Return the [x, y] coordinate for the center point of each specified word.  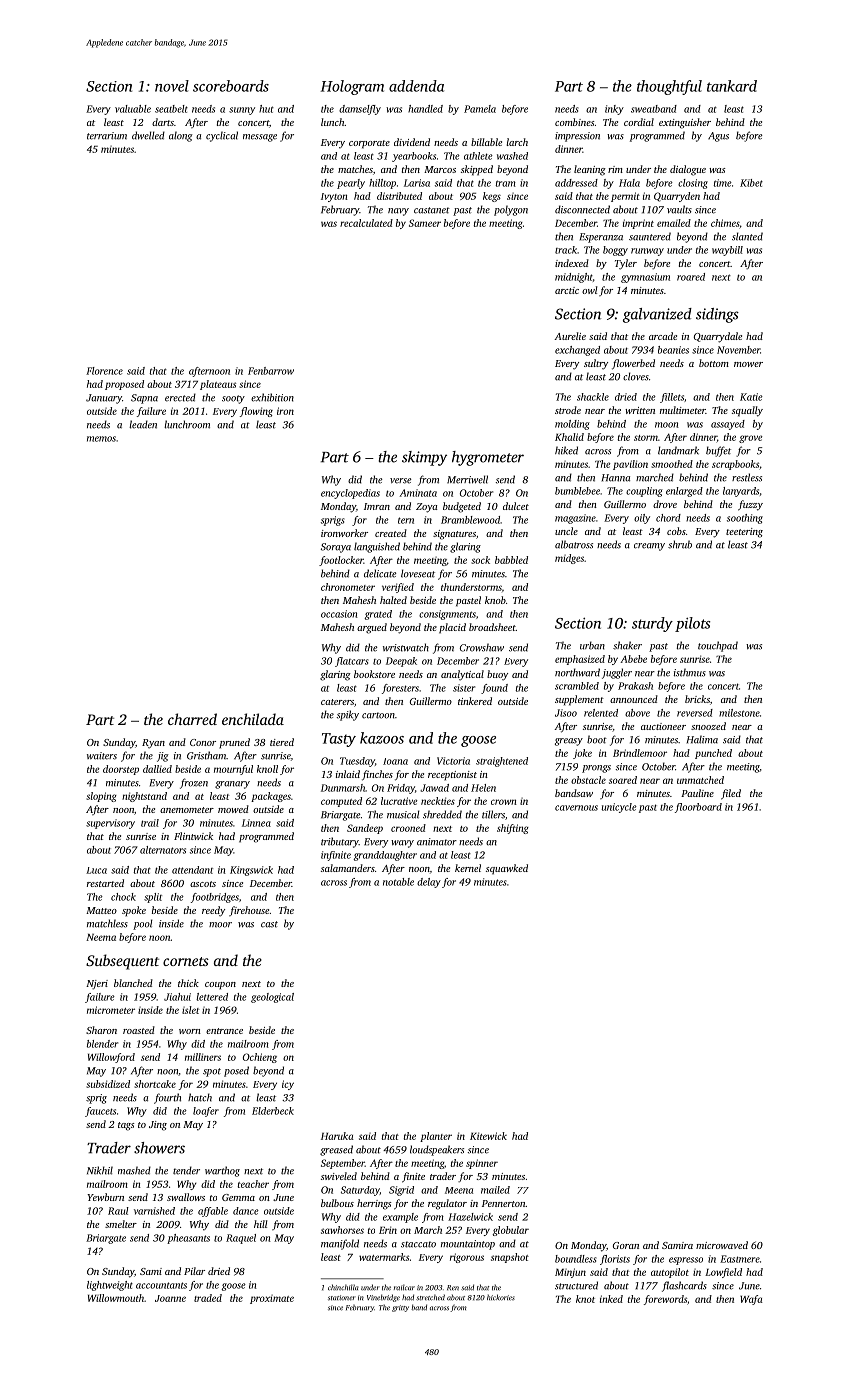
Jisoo [566, 713]
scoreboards [231, 86]
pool [143, 924]
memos [101, 439]
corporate [369, 144]
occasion [339, 614]
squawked [507, 869]
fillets [672, 398]
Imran [377, 506]
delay [429, 883]
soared [623, 780]
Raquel [241, 1239]
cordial [639, 122]
